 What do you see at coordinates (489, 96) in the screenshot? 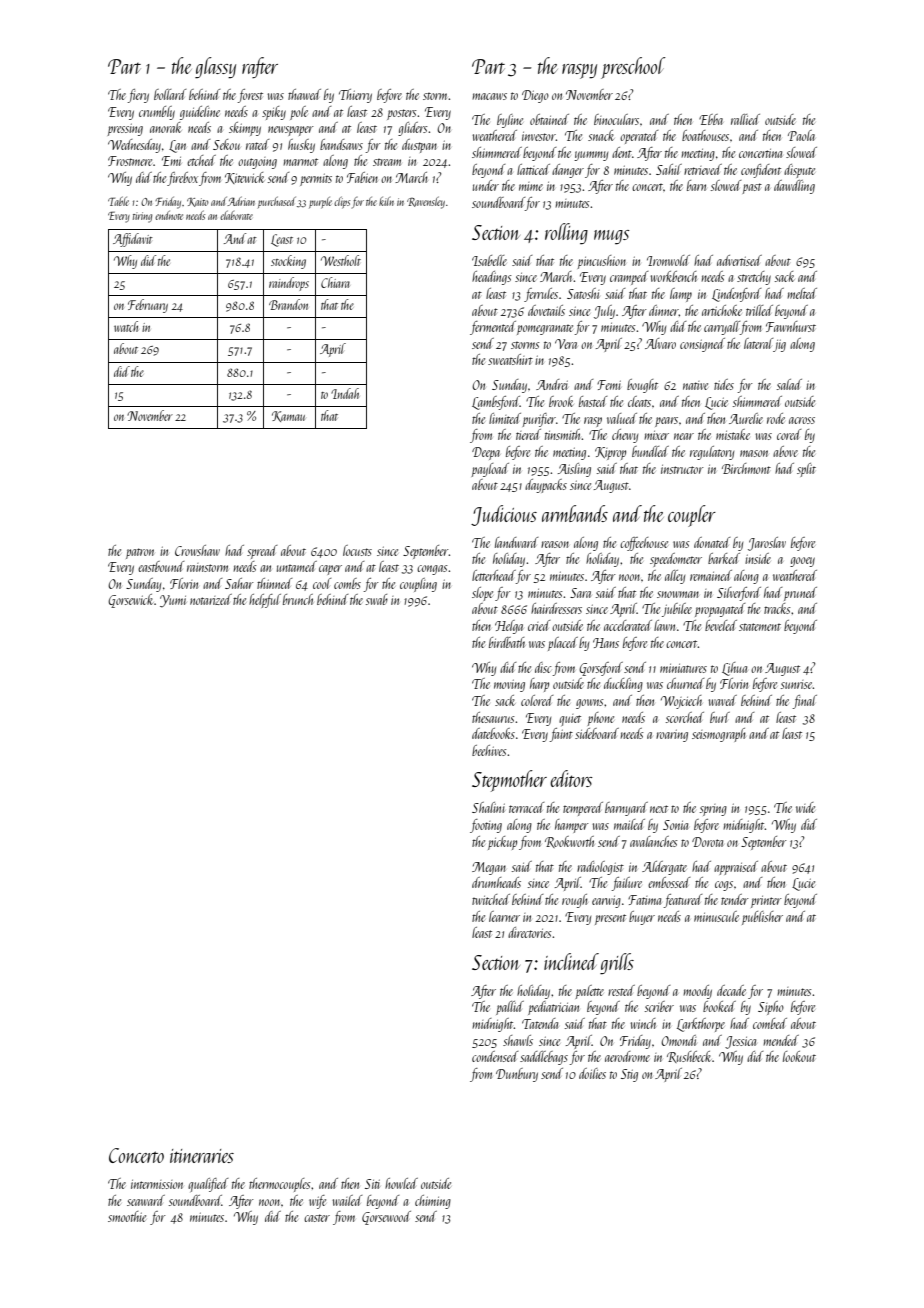
I see `macaws` at bounding box center [489, 96].
